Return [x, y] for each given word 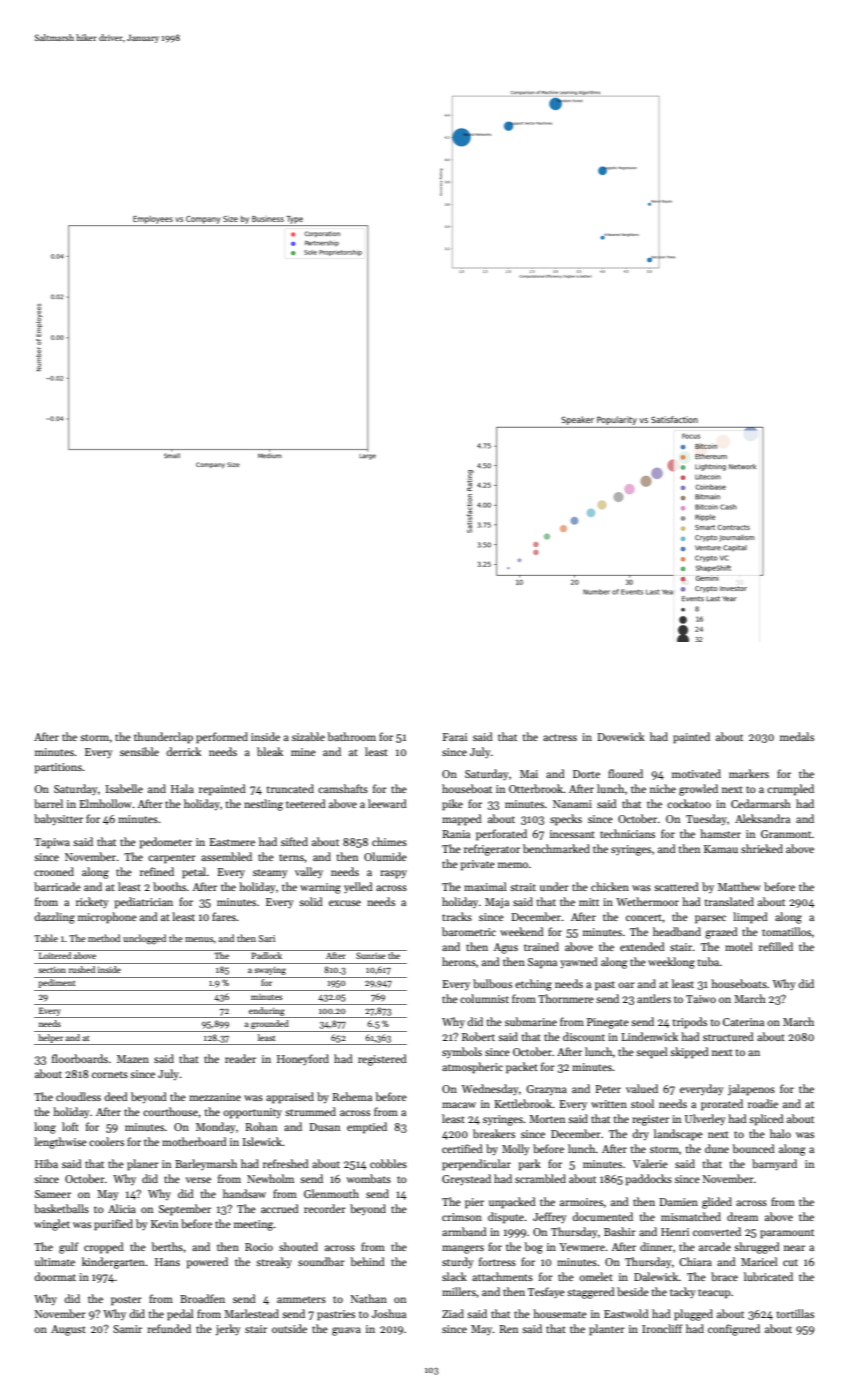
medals [797, 736]
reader [240, 1058]
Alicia [122, 1208]
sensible [139, 751]
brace [724, 1276]
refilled [776, 946]
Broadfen [202, 1298]
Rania [456, 834]
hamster [720, 833]
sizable [308, 736]
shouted [298, 1246]
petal [194, 873]
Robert [478, 1036]
